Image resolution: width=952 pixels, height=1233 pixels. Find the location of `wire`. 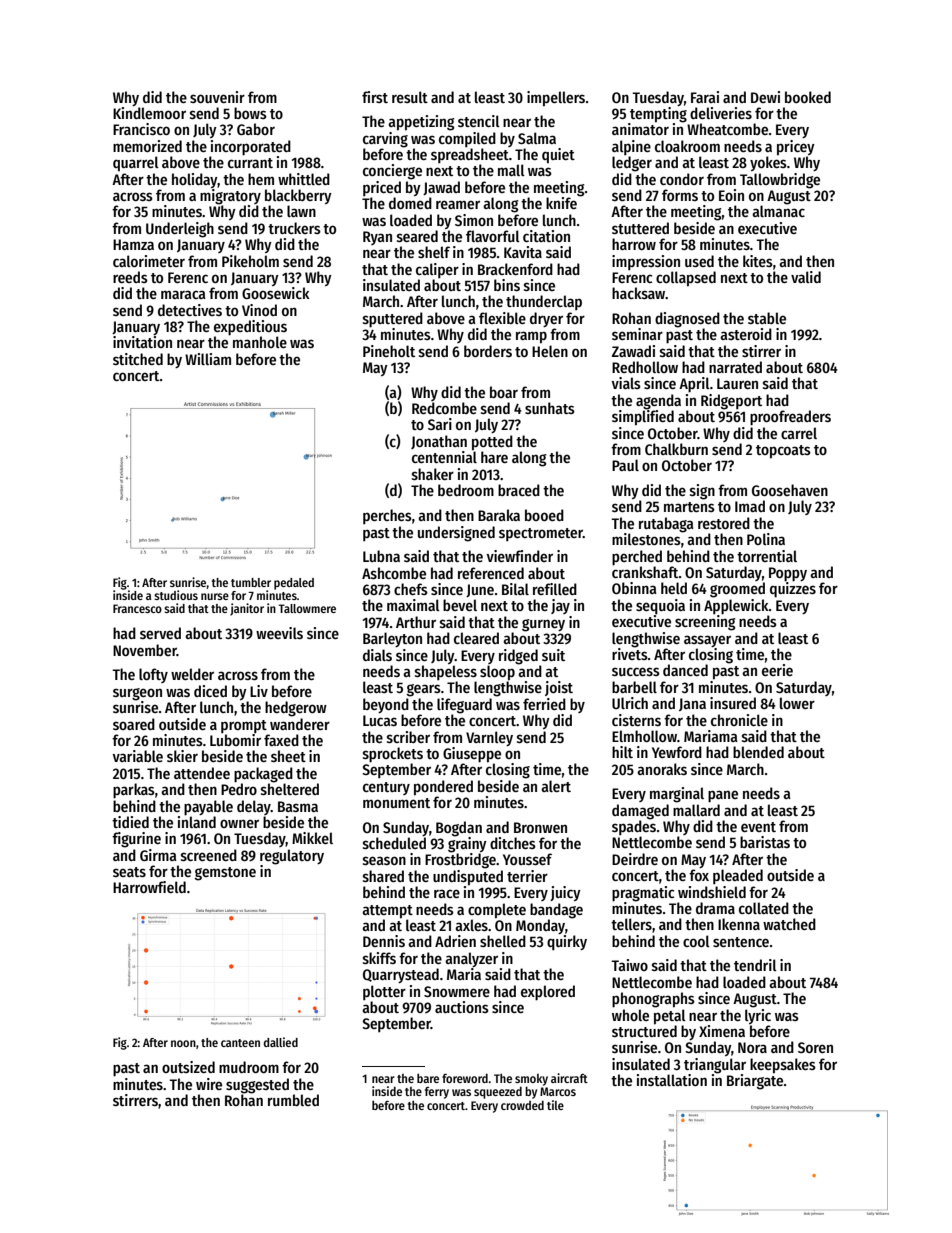

wire is located at coordinates (209, 1084).
